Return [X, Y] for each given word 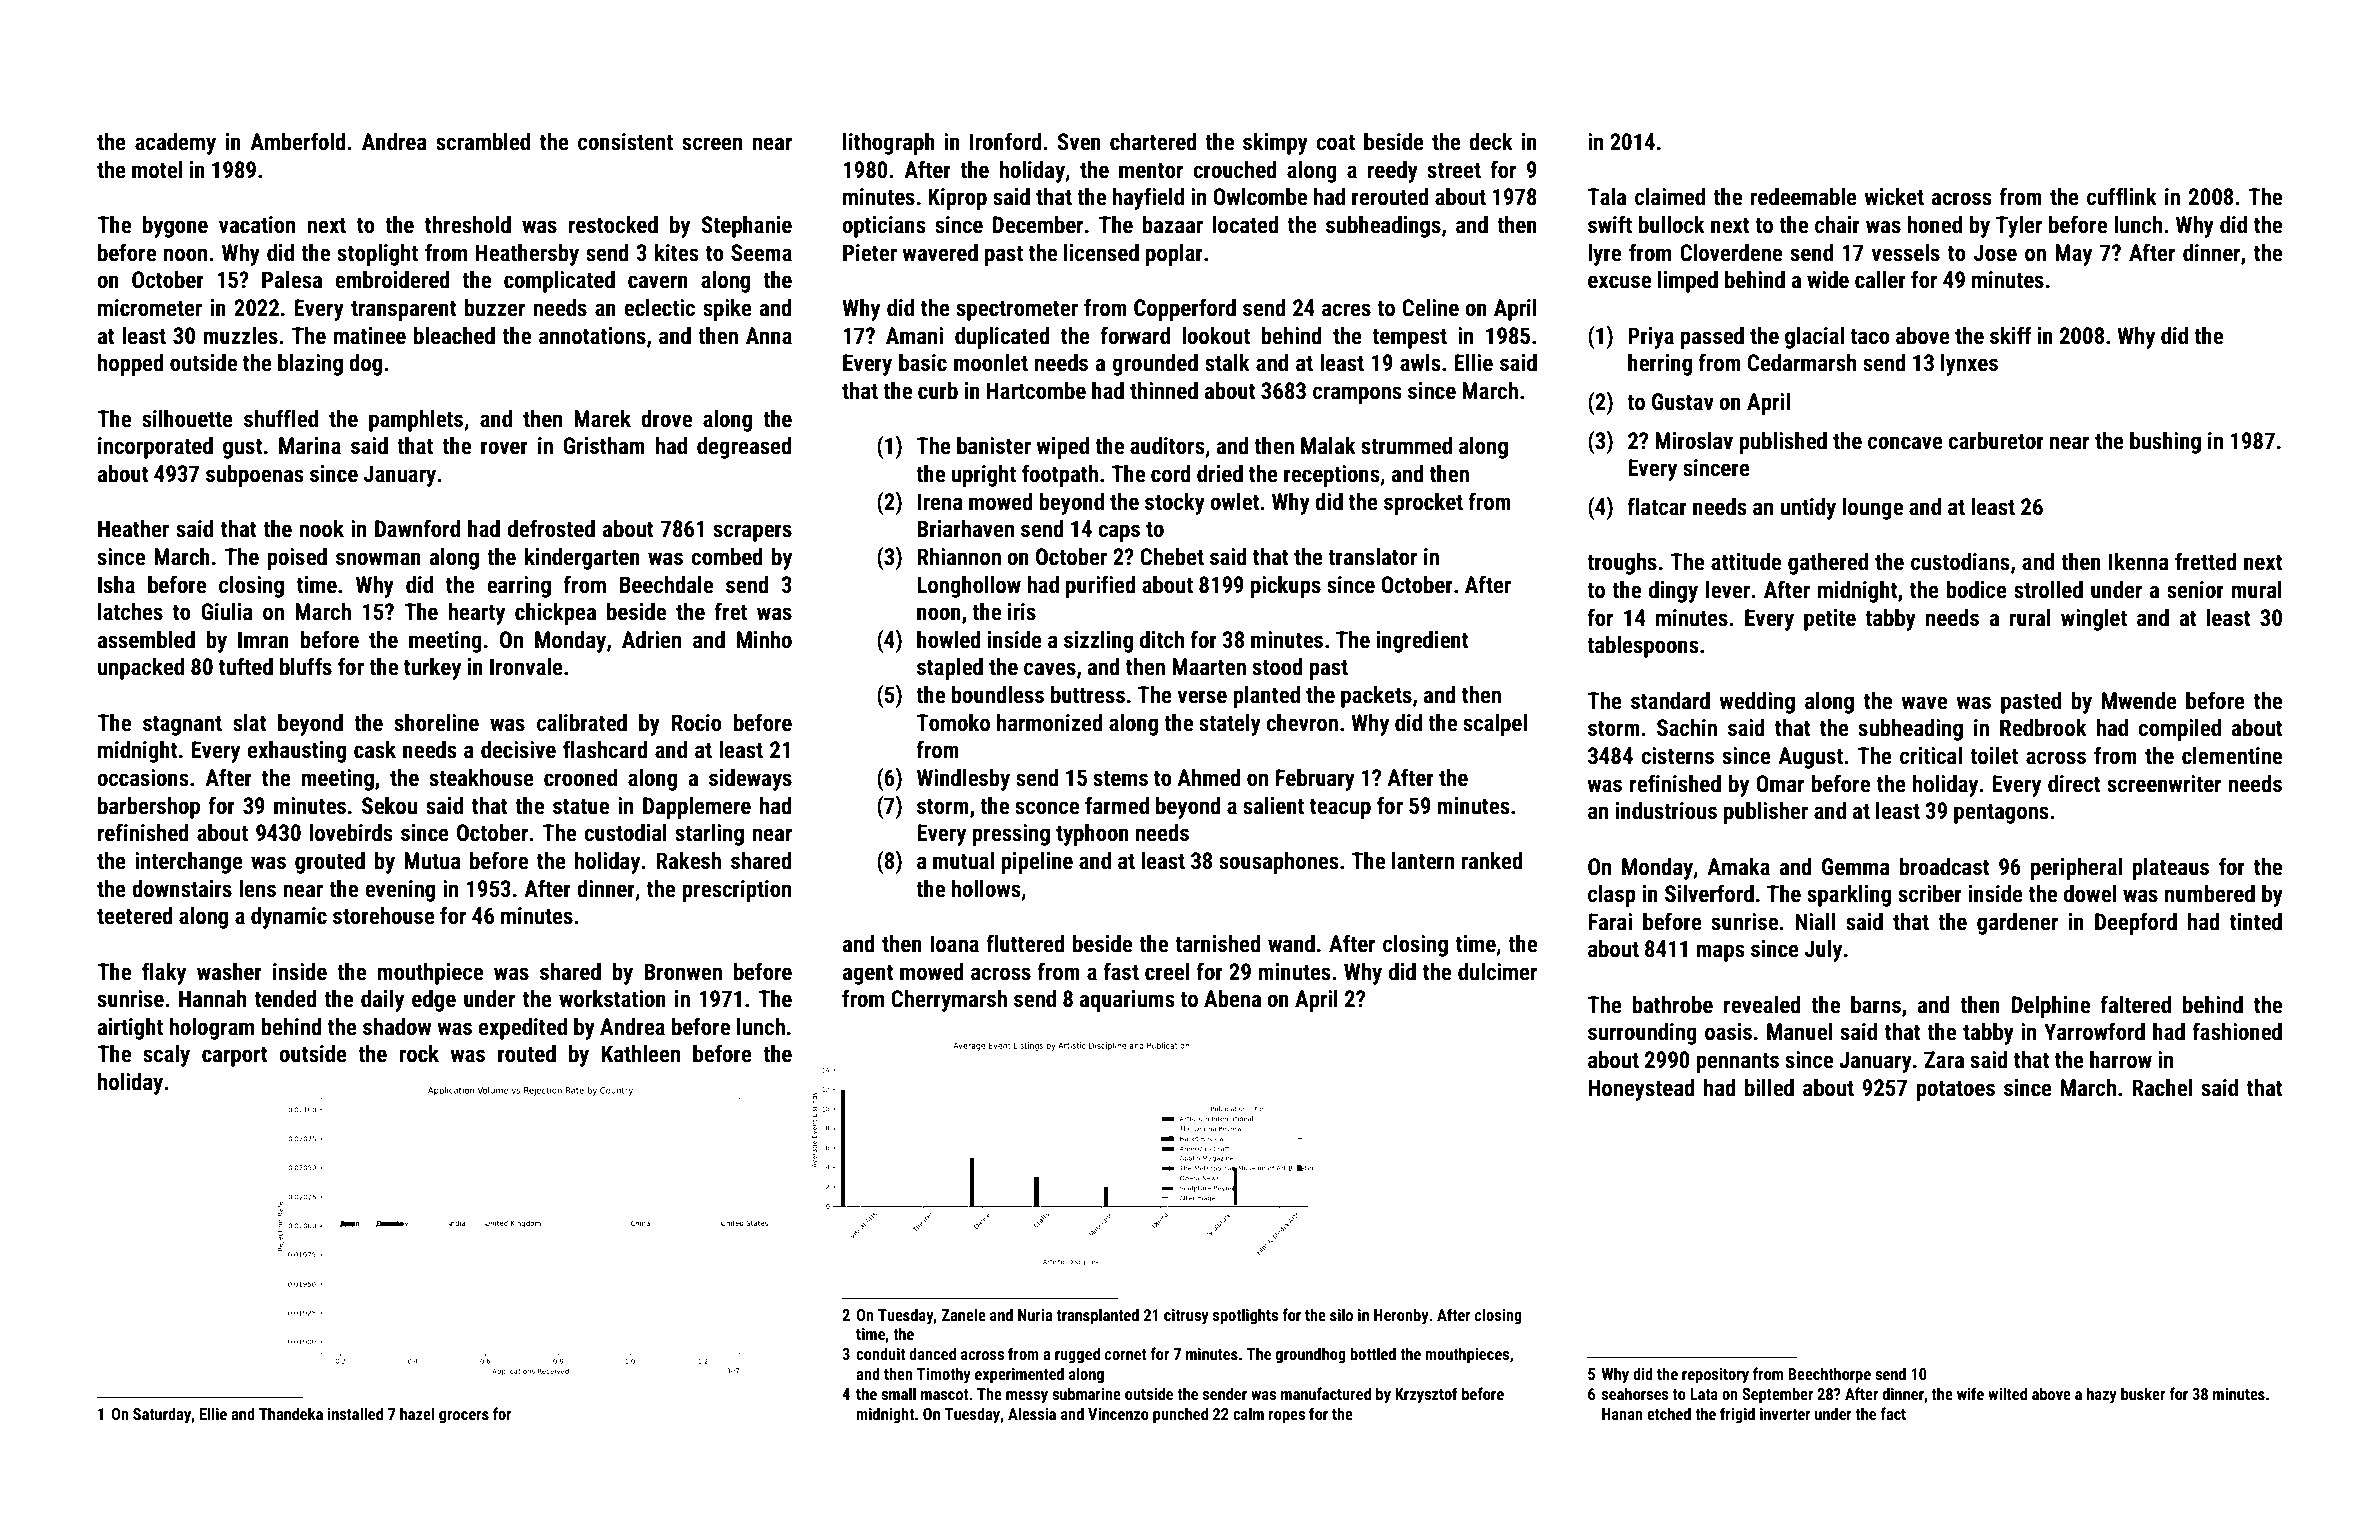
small [898, 1393]
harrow [2121, 1060]
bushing [2165, 443]
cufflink [2122, 196]
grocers [464, 1417]
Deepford [2136, 923]
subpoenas [255, 476]
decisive [518, 750]
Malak [1328, 446]
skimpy [1275, 144]
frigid [1737, 1415]
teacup [1340, 809]
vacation [257, 225]
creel [1167, 972]
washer [229, 972]
